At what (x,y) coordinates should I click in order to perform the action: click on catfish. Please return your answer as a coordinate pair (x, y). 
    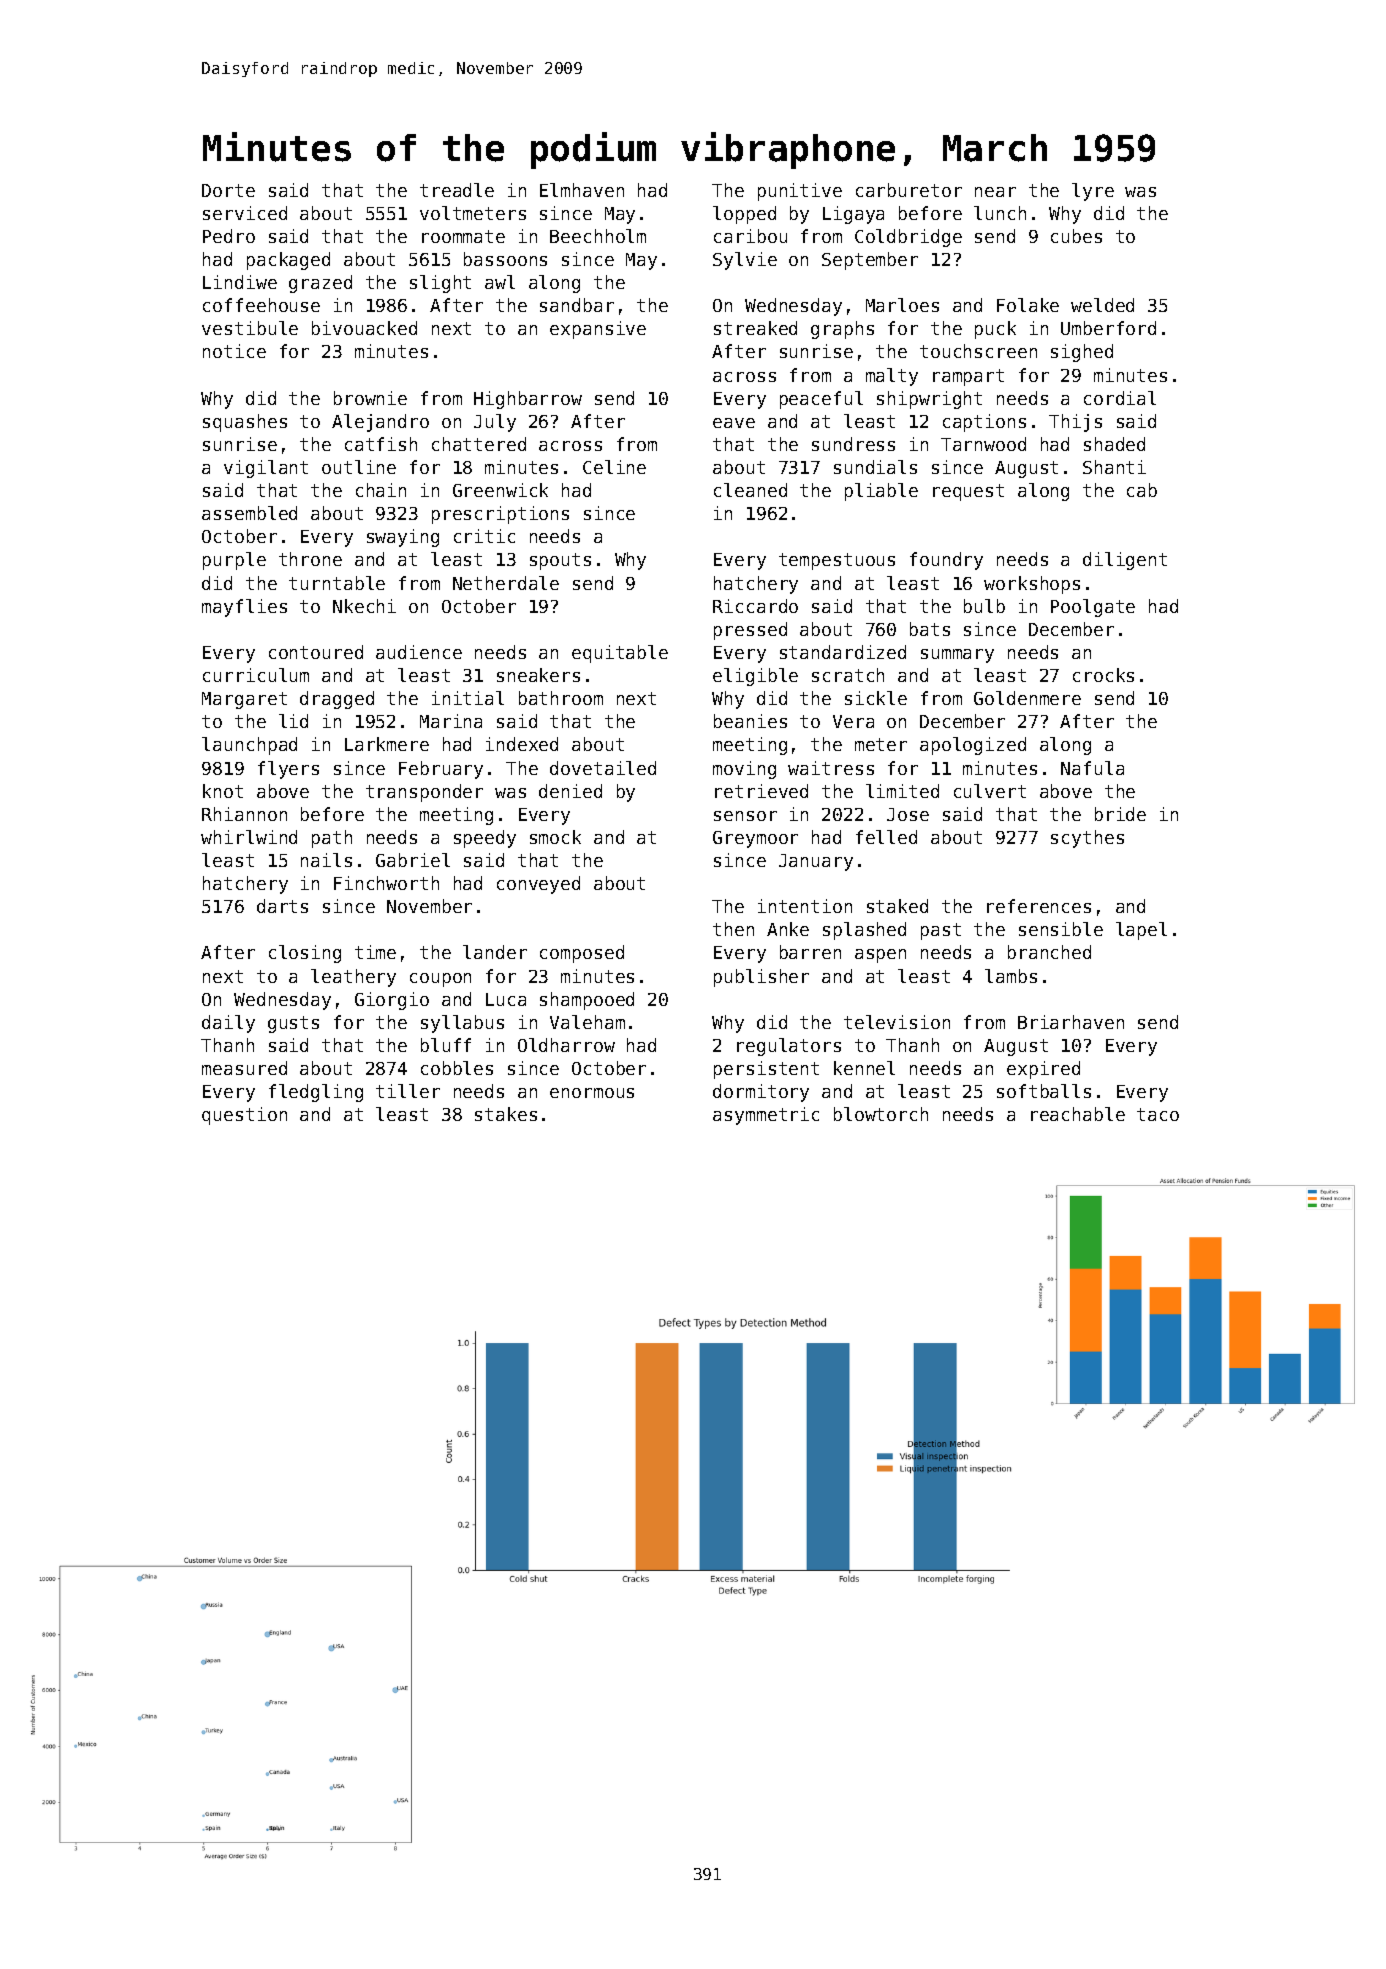
    Looking at the image, I should click on (381, 444).
